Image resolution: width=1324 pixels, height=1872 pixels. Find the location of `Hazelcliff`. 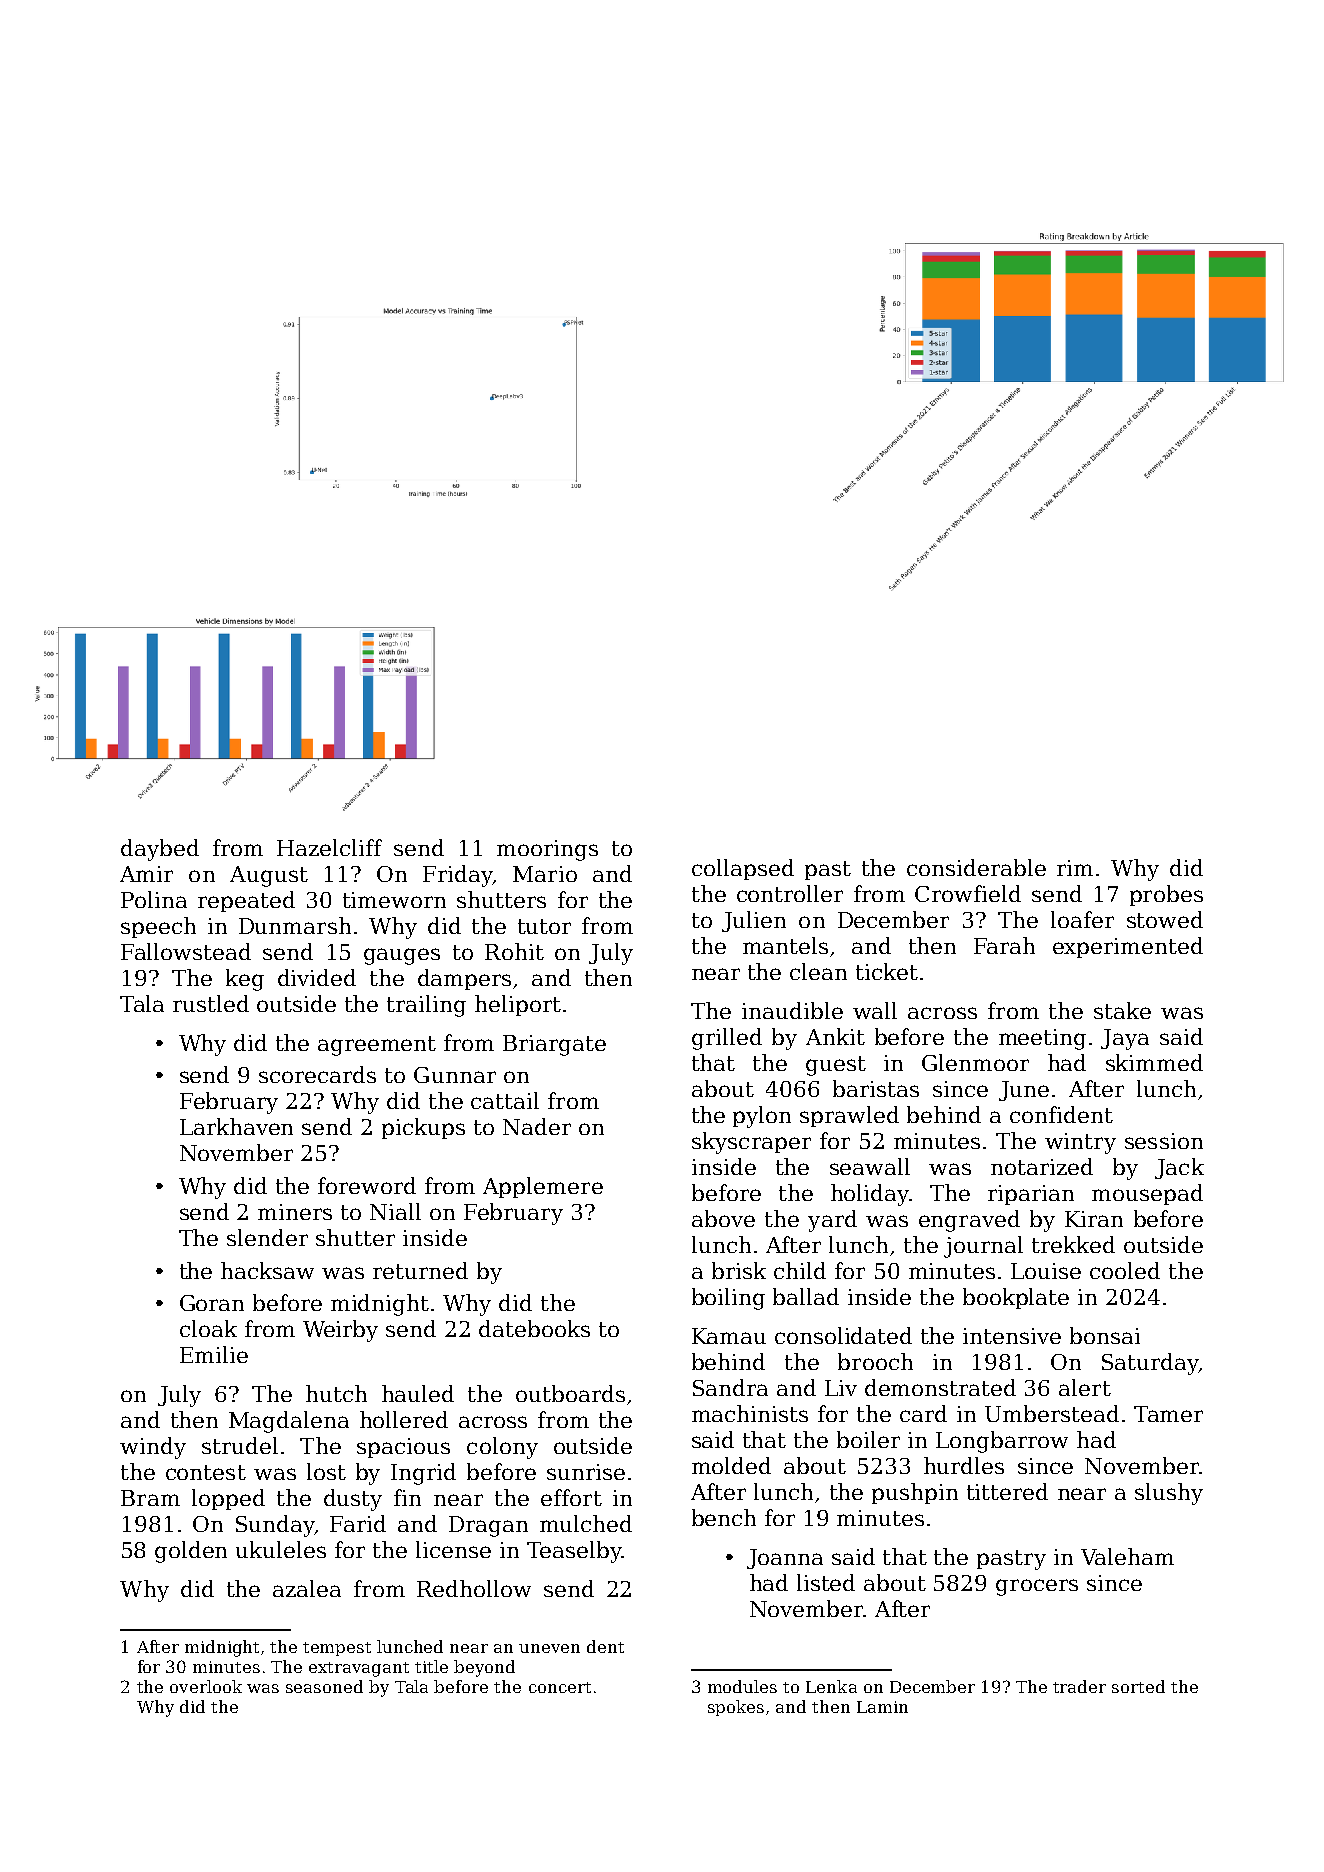

Hazelcliff is located at coordinates (329, 847).
